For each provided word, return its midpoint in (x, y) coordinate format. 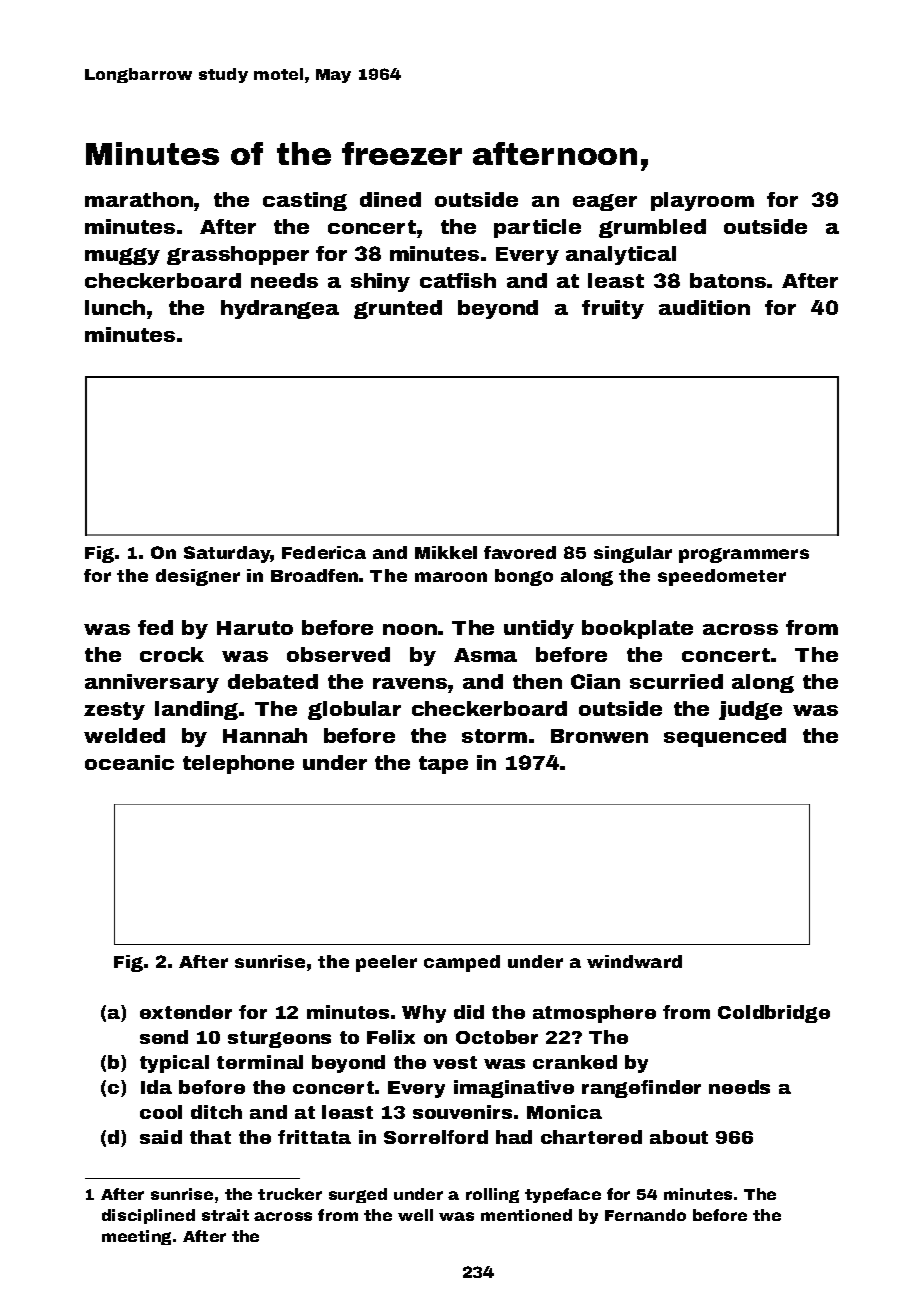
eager (605, 202)
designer (198, 577)
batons (728, 280)
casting (305, 201)
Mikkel (446, 552)
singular (633, 554)
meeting (136, 1237)
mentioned (526, 1215)
